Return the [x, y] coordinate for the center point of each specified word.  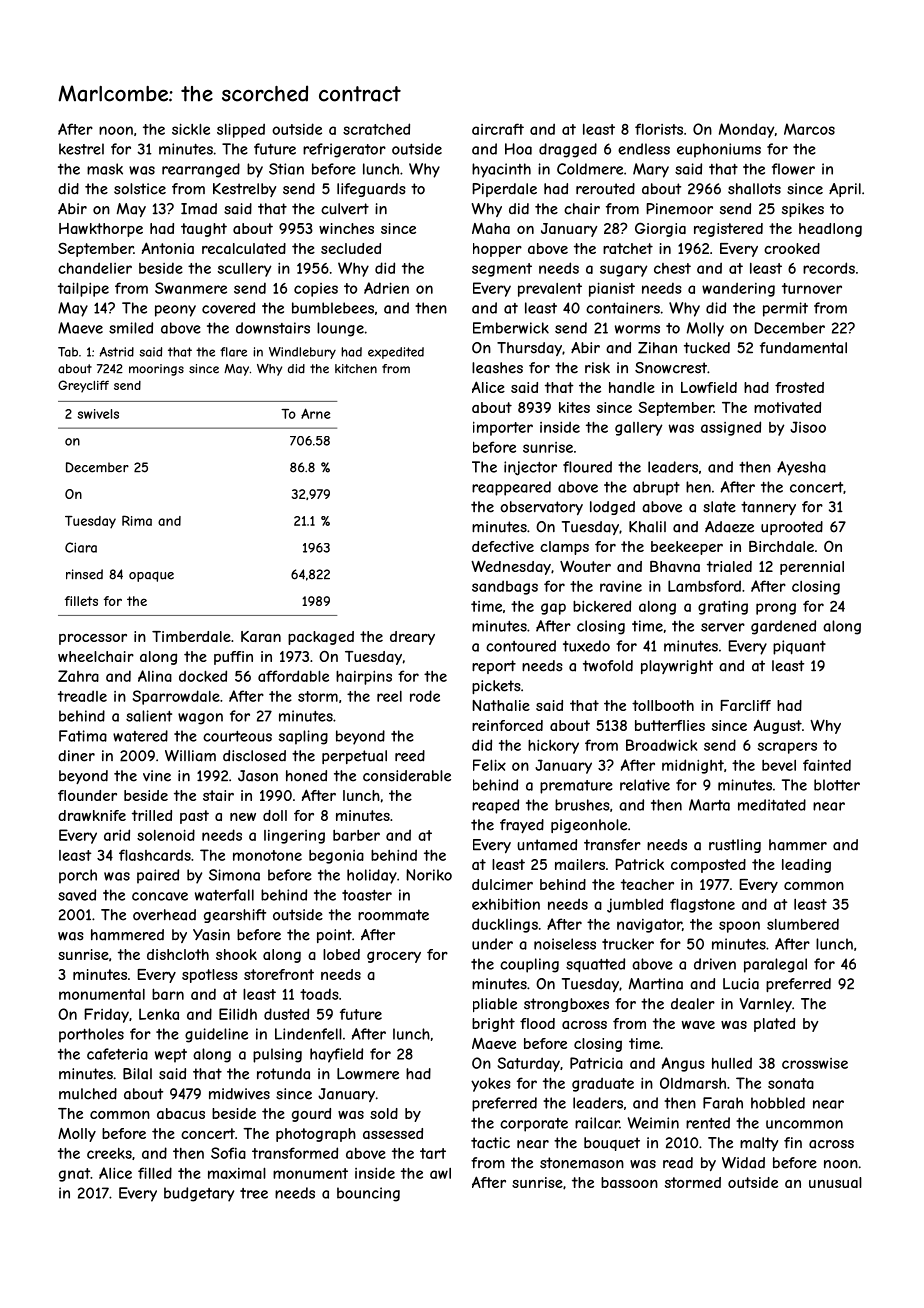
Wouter [585, 566]
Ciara [81, 547]
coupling [529, 965]
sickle [191, 129]
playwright [677, 667]
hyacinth [501, 170]
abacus [181, 1113]
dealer [693, 1004]
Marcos [809, 129]
